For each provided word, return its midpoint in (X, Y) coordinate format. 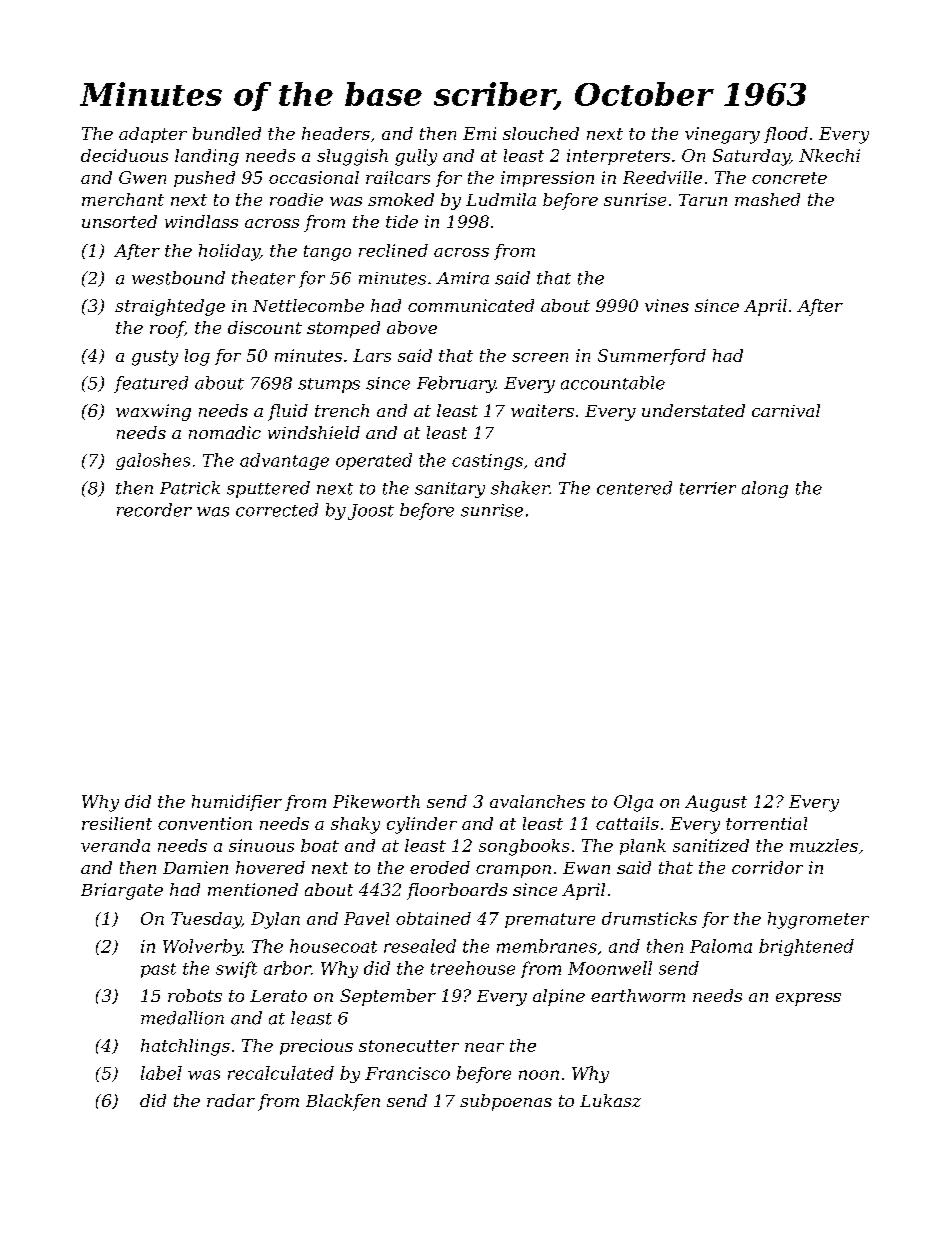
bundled (227, 133)
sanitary (450, 490)
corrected (277, 510)
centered (634, 488)
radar (231, 1100)
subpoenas (506, 1102)
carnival (786, 410)
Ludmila (501, 199)
